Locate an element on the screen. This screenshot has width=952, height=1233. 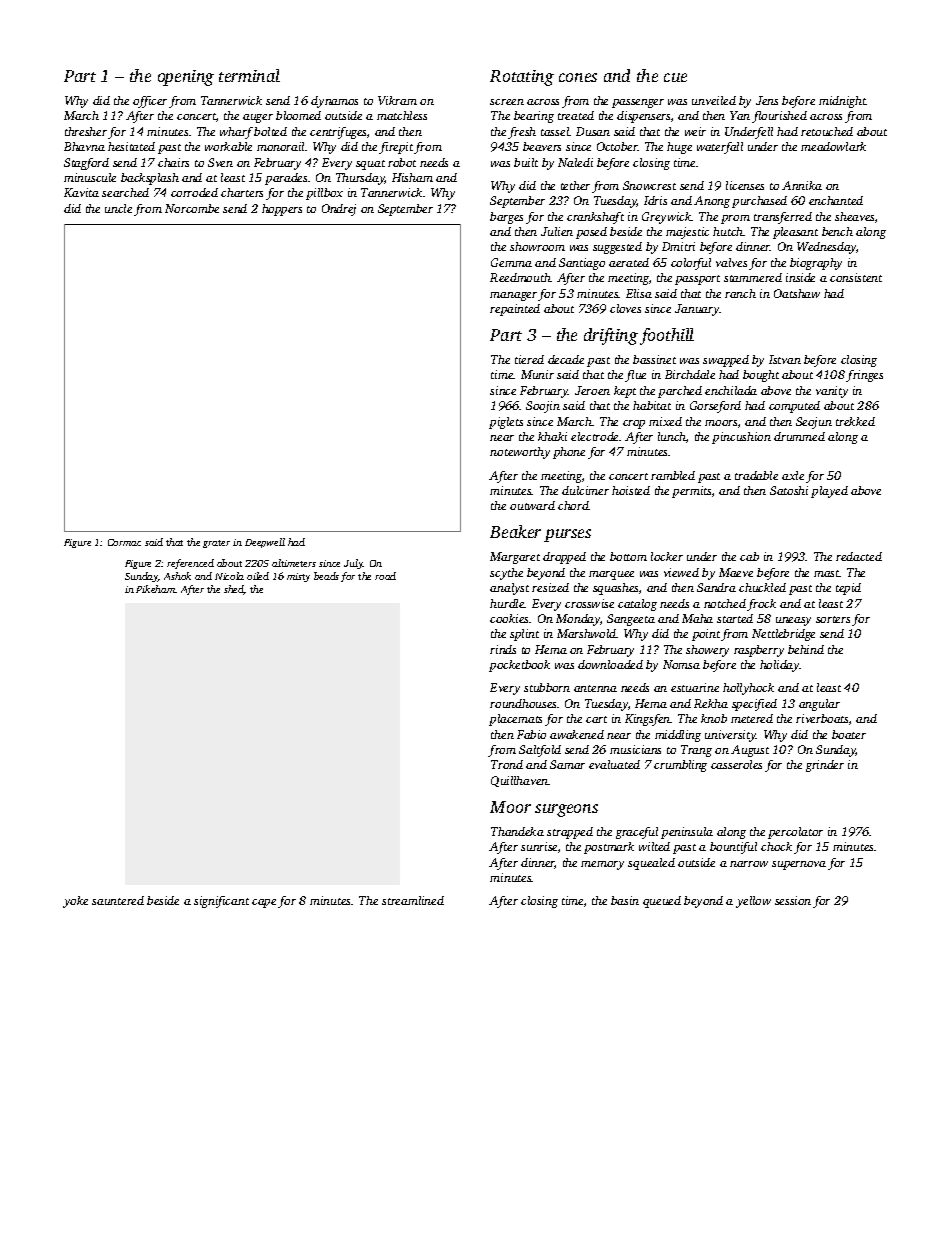
grater is located at coordinates (216, 544).
